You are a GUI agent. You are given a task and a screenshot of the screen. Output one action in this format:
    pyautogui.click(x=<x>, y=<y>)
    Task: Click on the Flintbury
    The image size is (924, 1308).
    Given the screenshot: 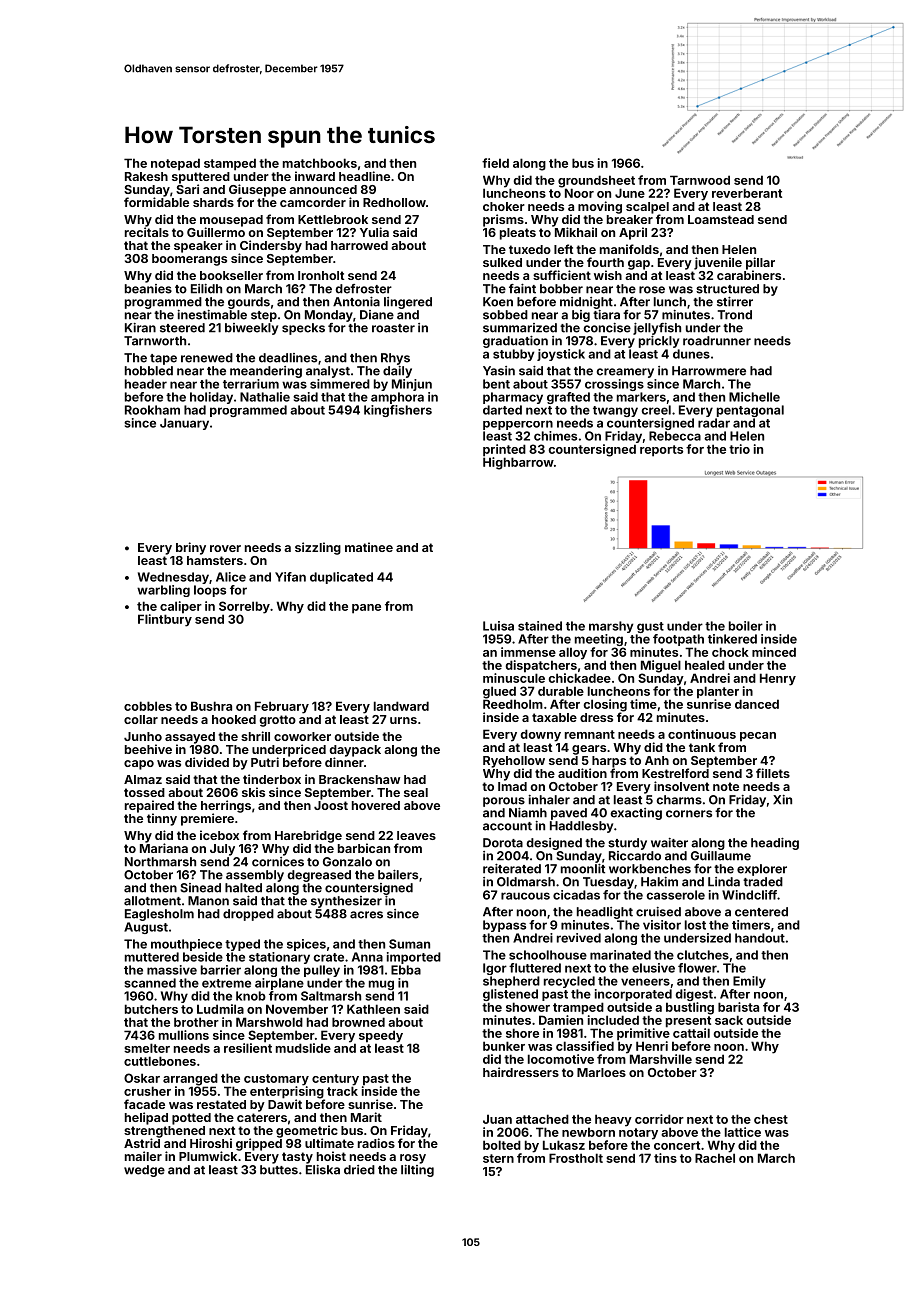 What is the action you would take?
    pyautogui.click(x=165, y=620)
